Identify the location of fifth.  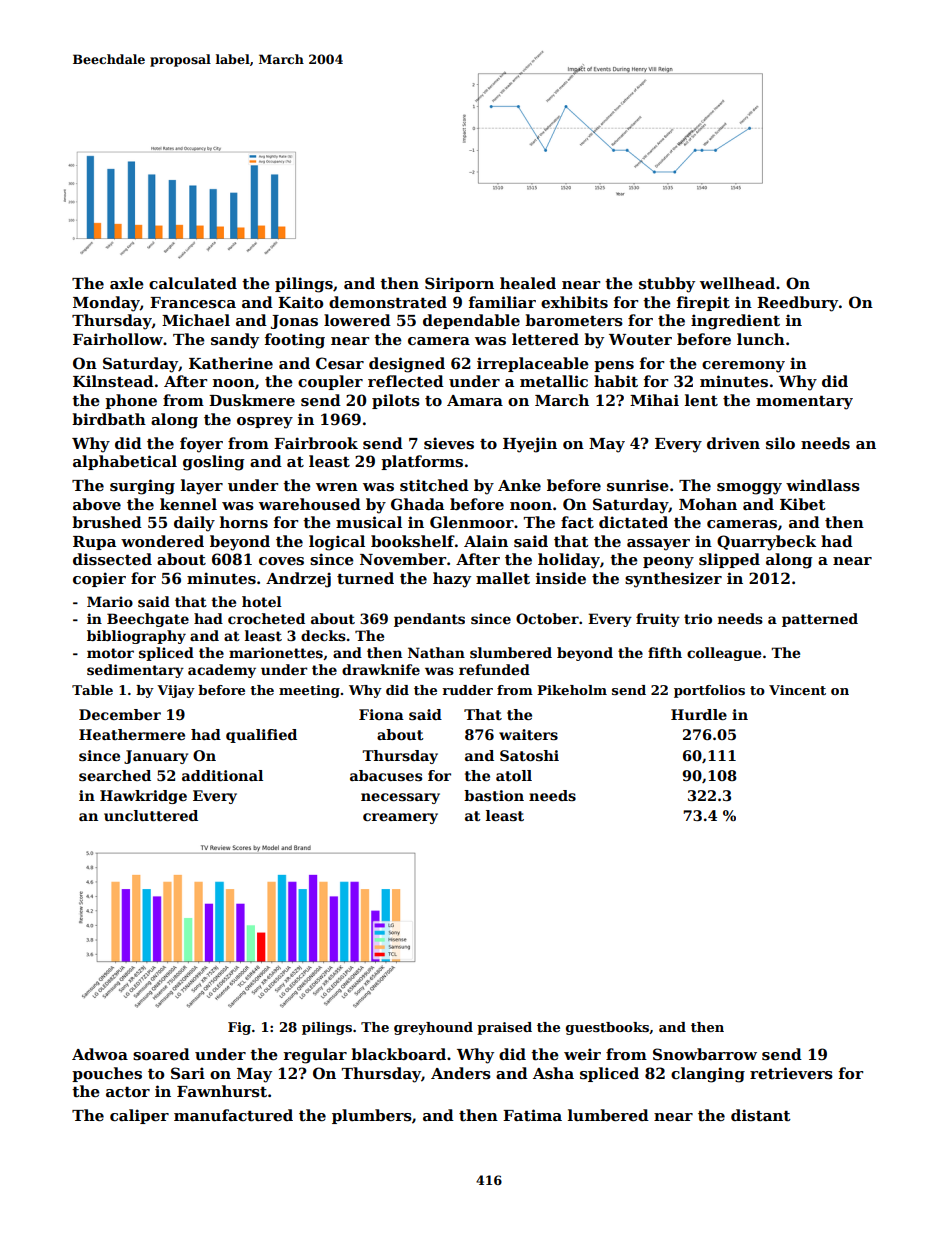
(665, 652).
